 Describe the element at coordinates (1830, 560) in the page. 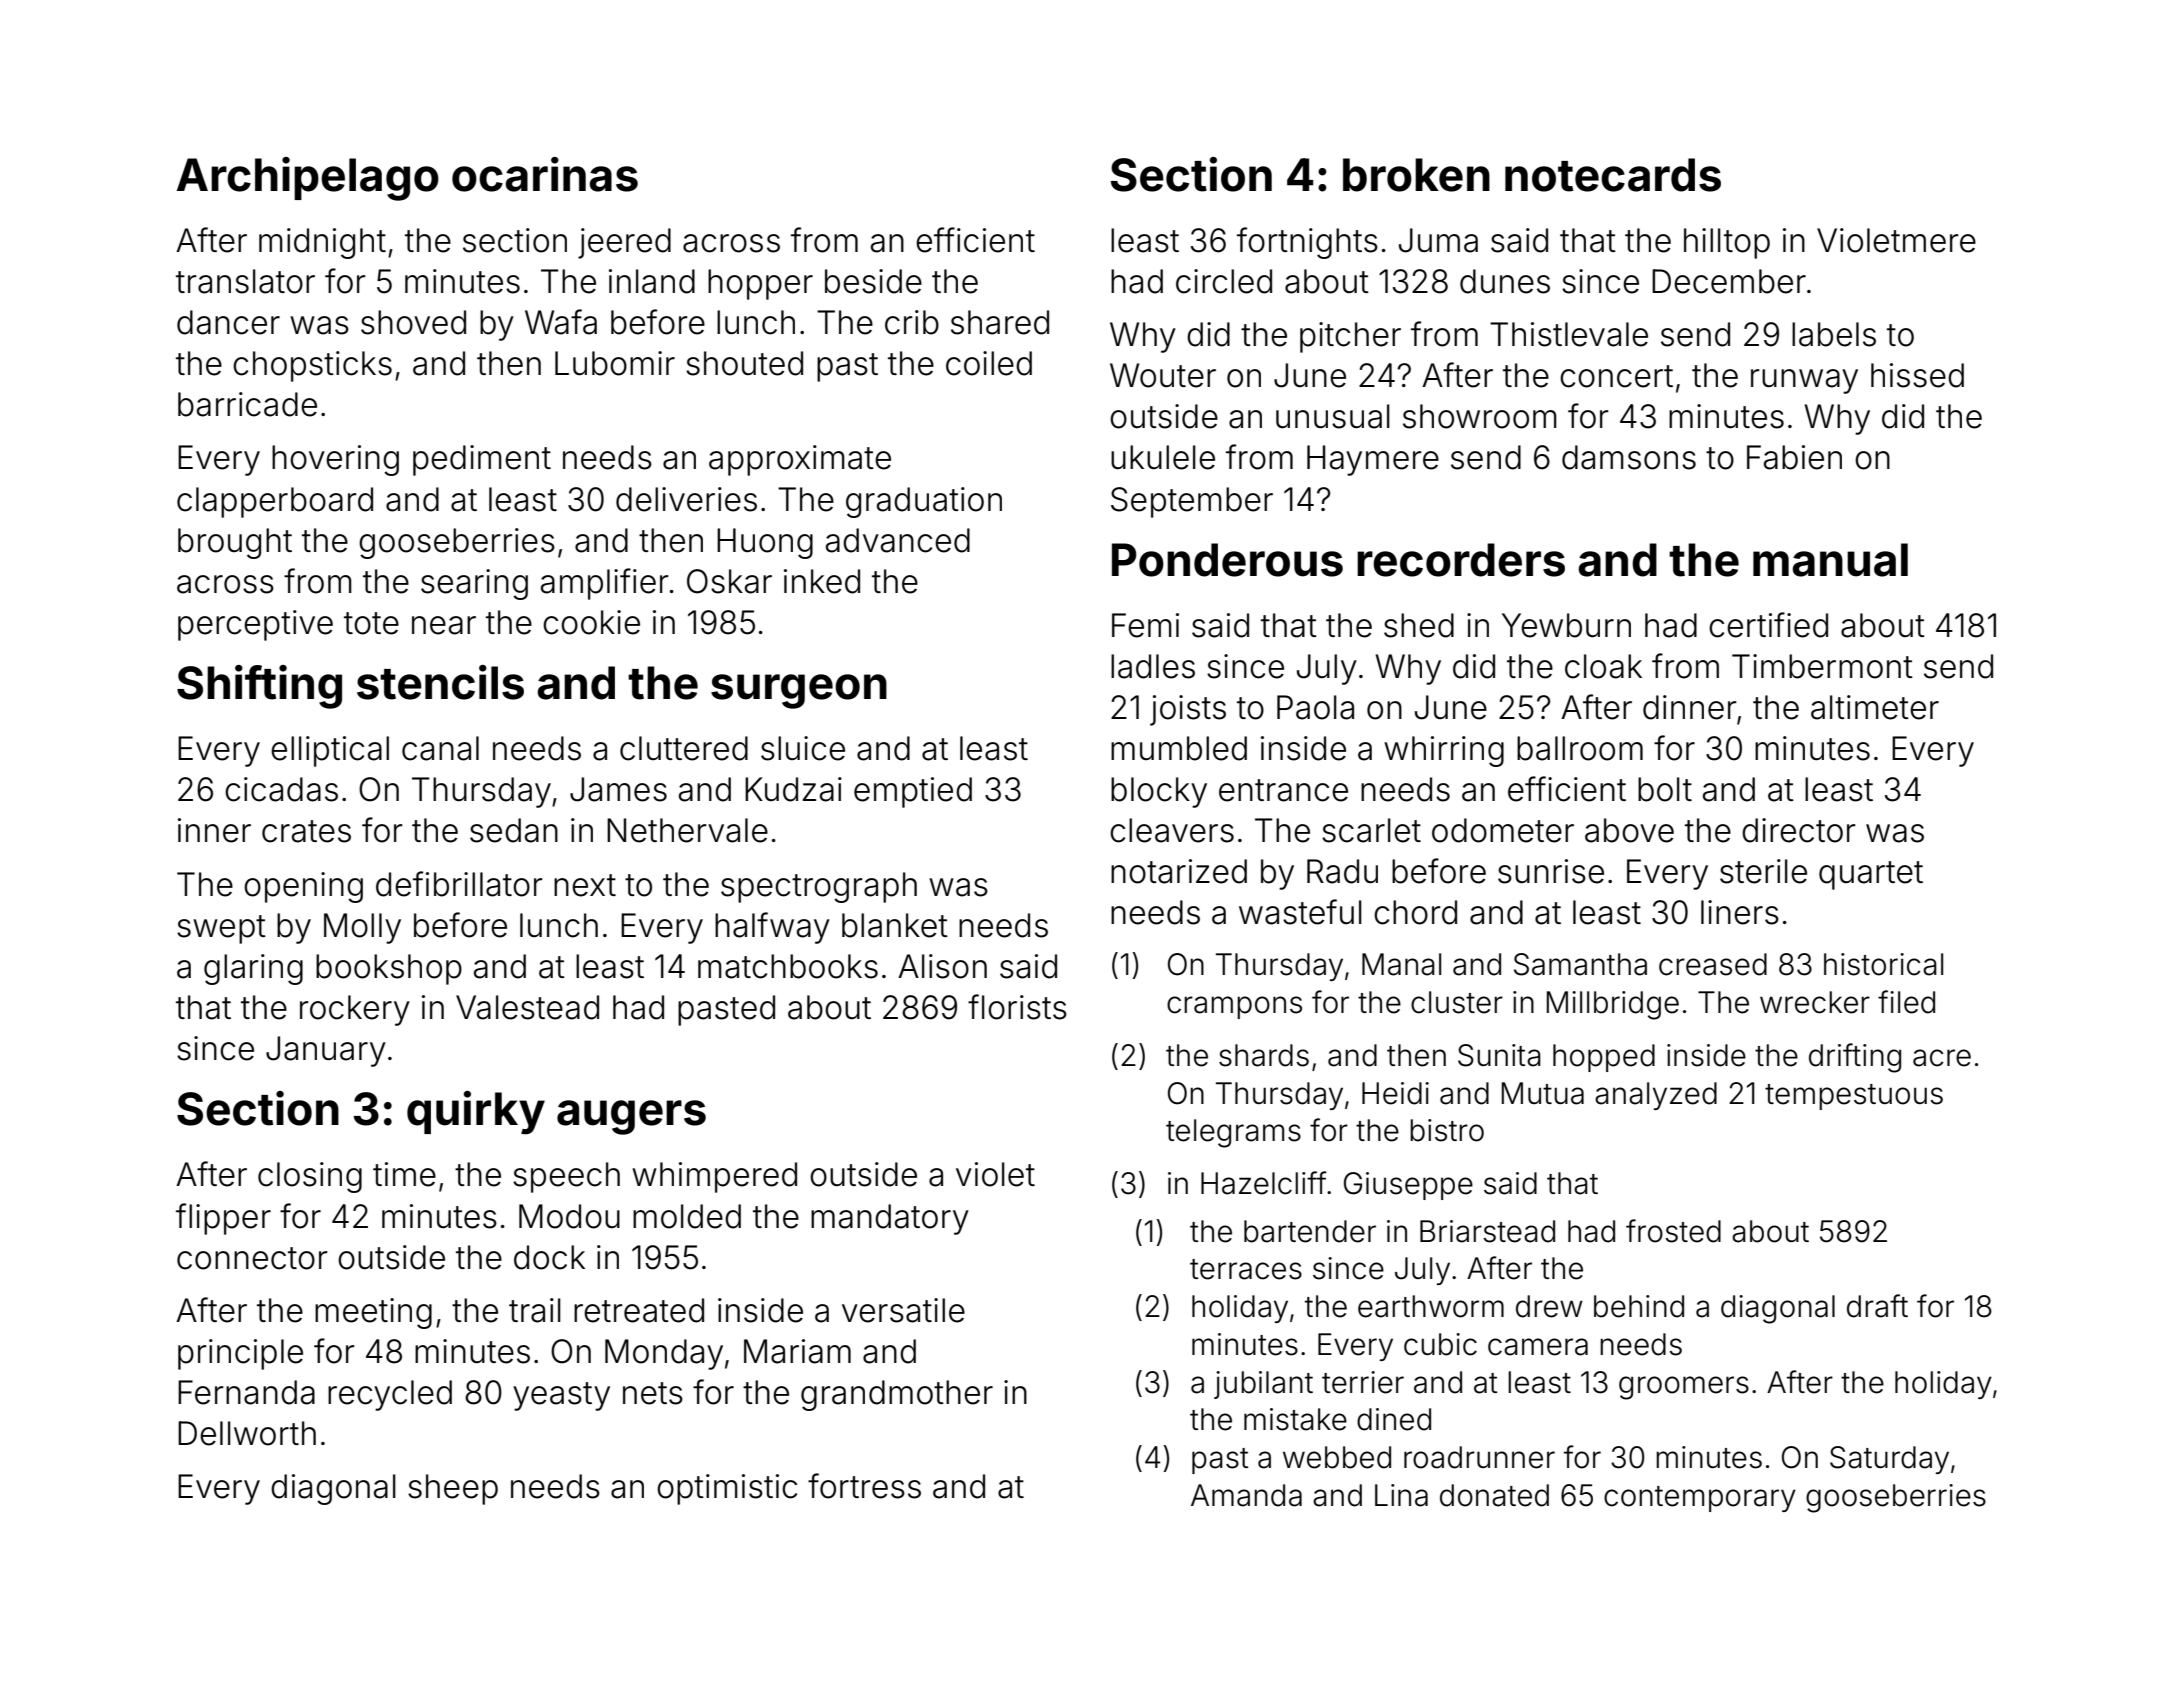

I see `manual` at that location.
